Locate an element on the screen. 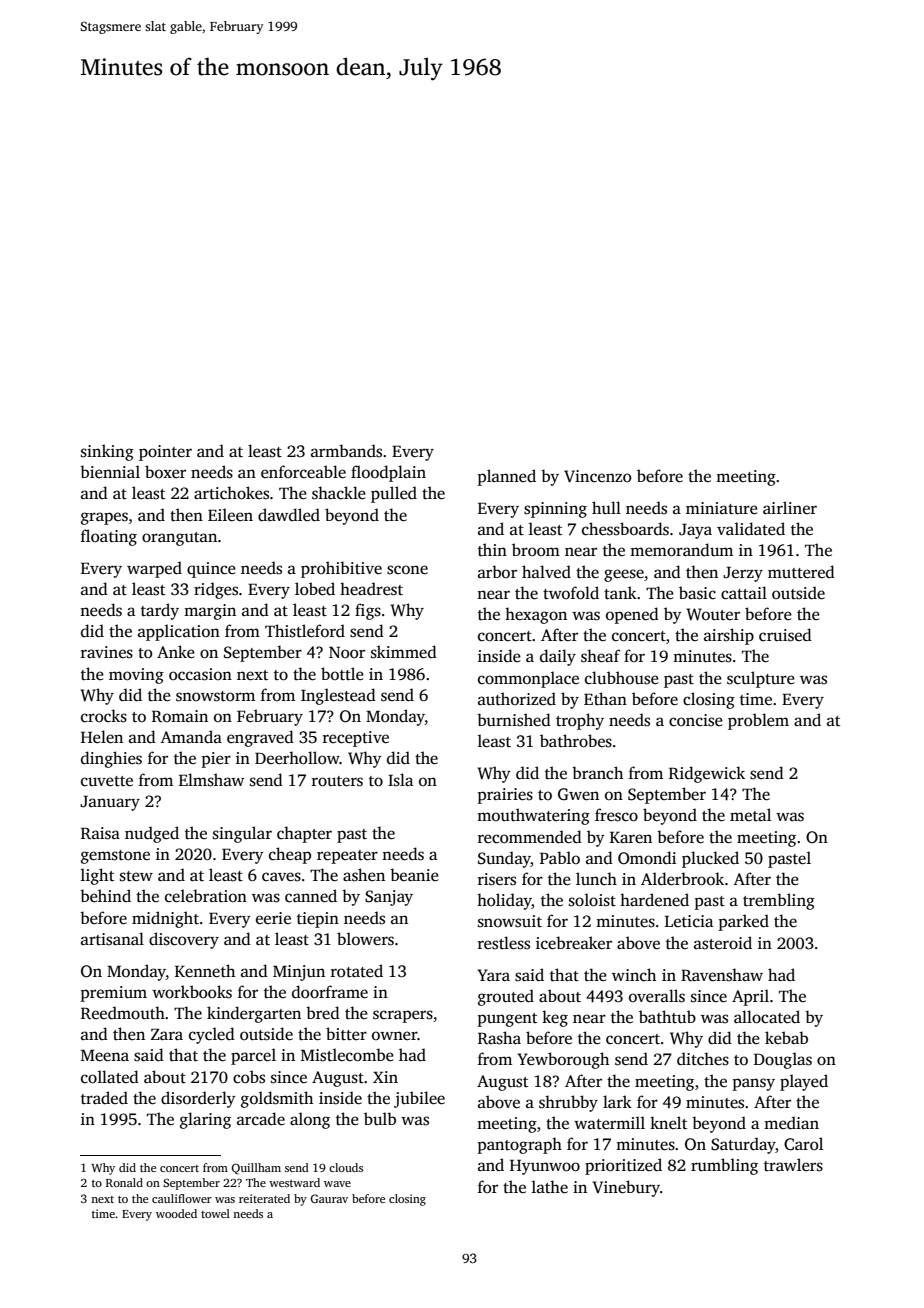 This screenshot has height=1308, width=924. Vincenzo is located at coordinates (597, 476).
